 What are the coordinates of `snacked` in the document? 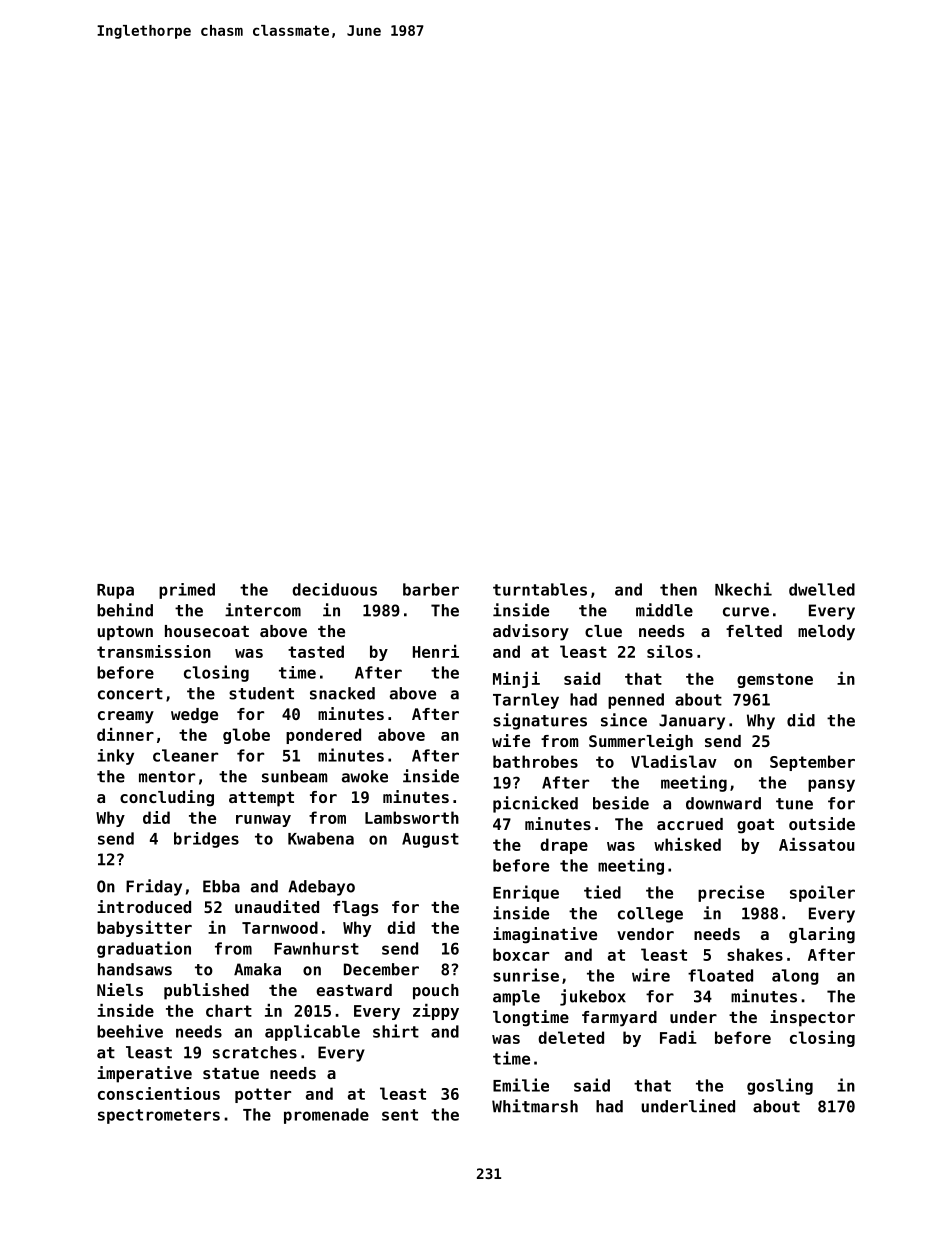 It's located at (342, 693).
